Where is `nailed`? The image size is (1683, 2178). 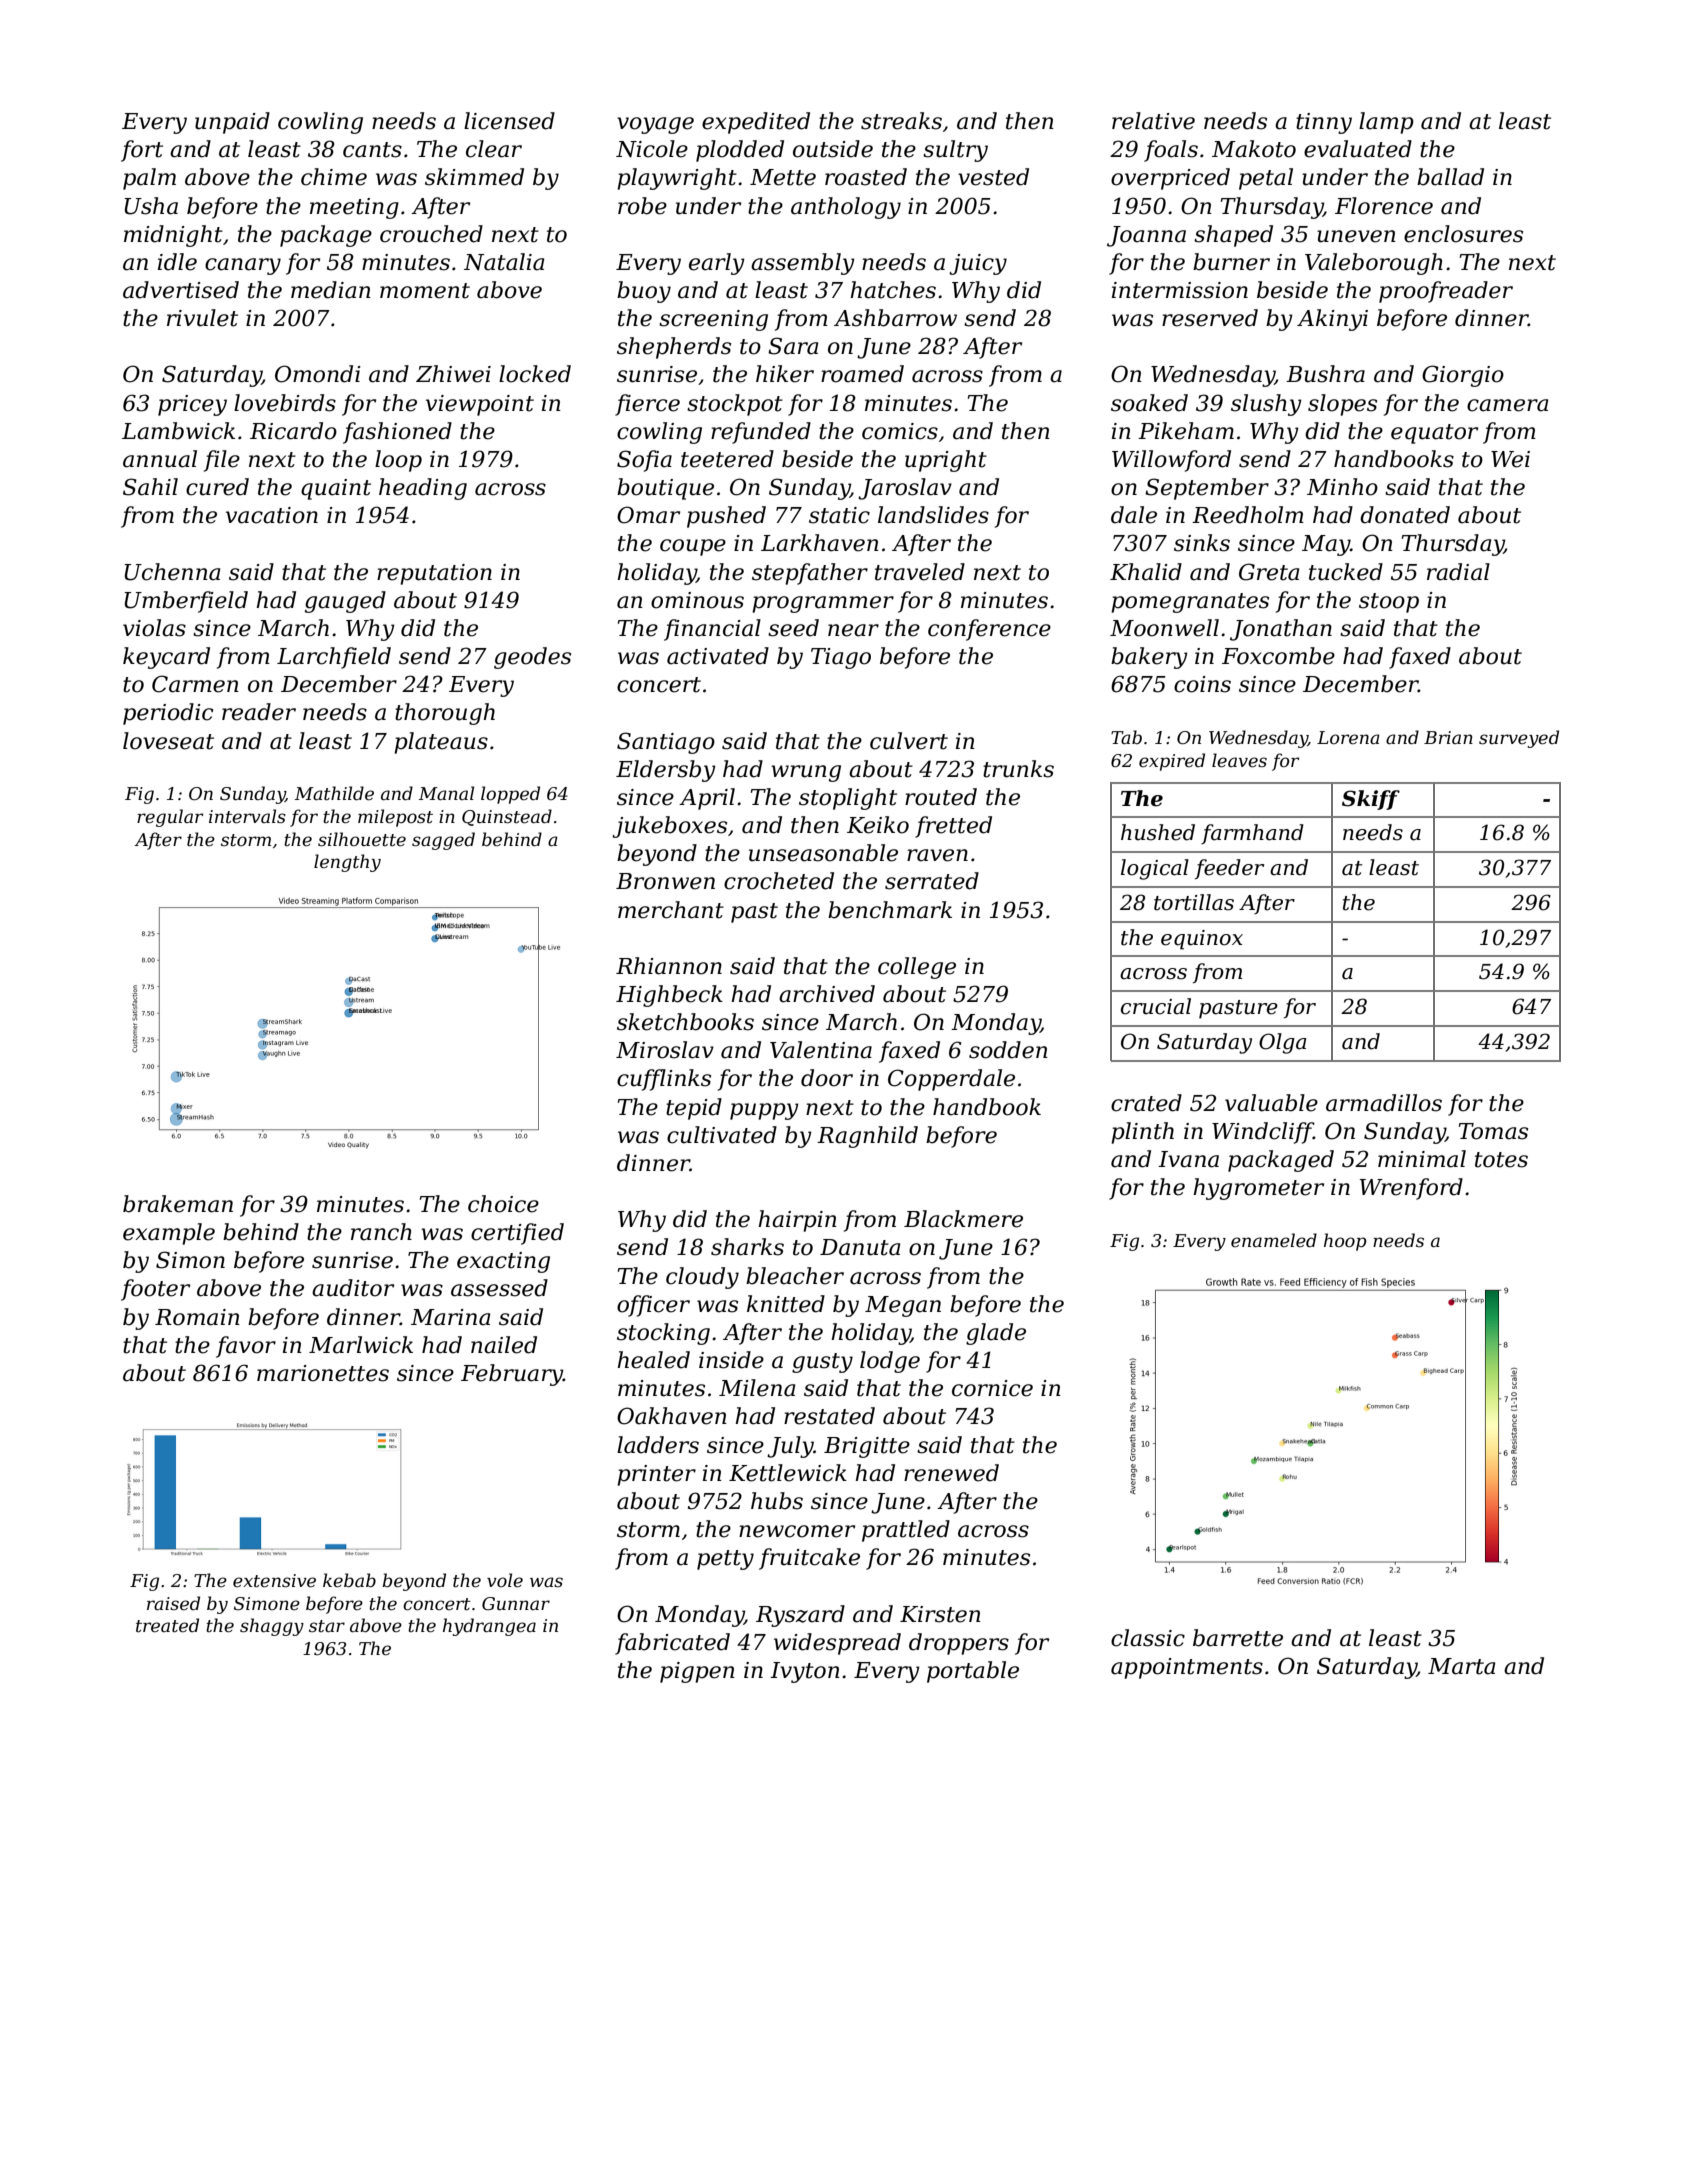 nailed is located at coordinates (504, 1345).
